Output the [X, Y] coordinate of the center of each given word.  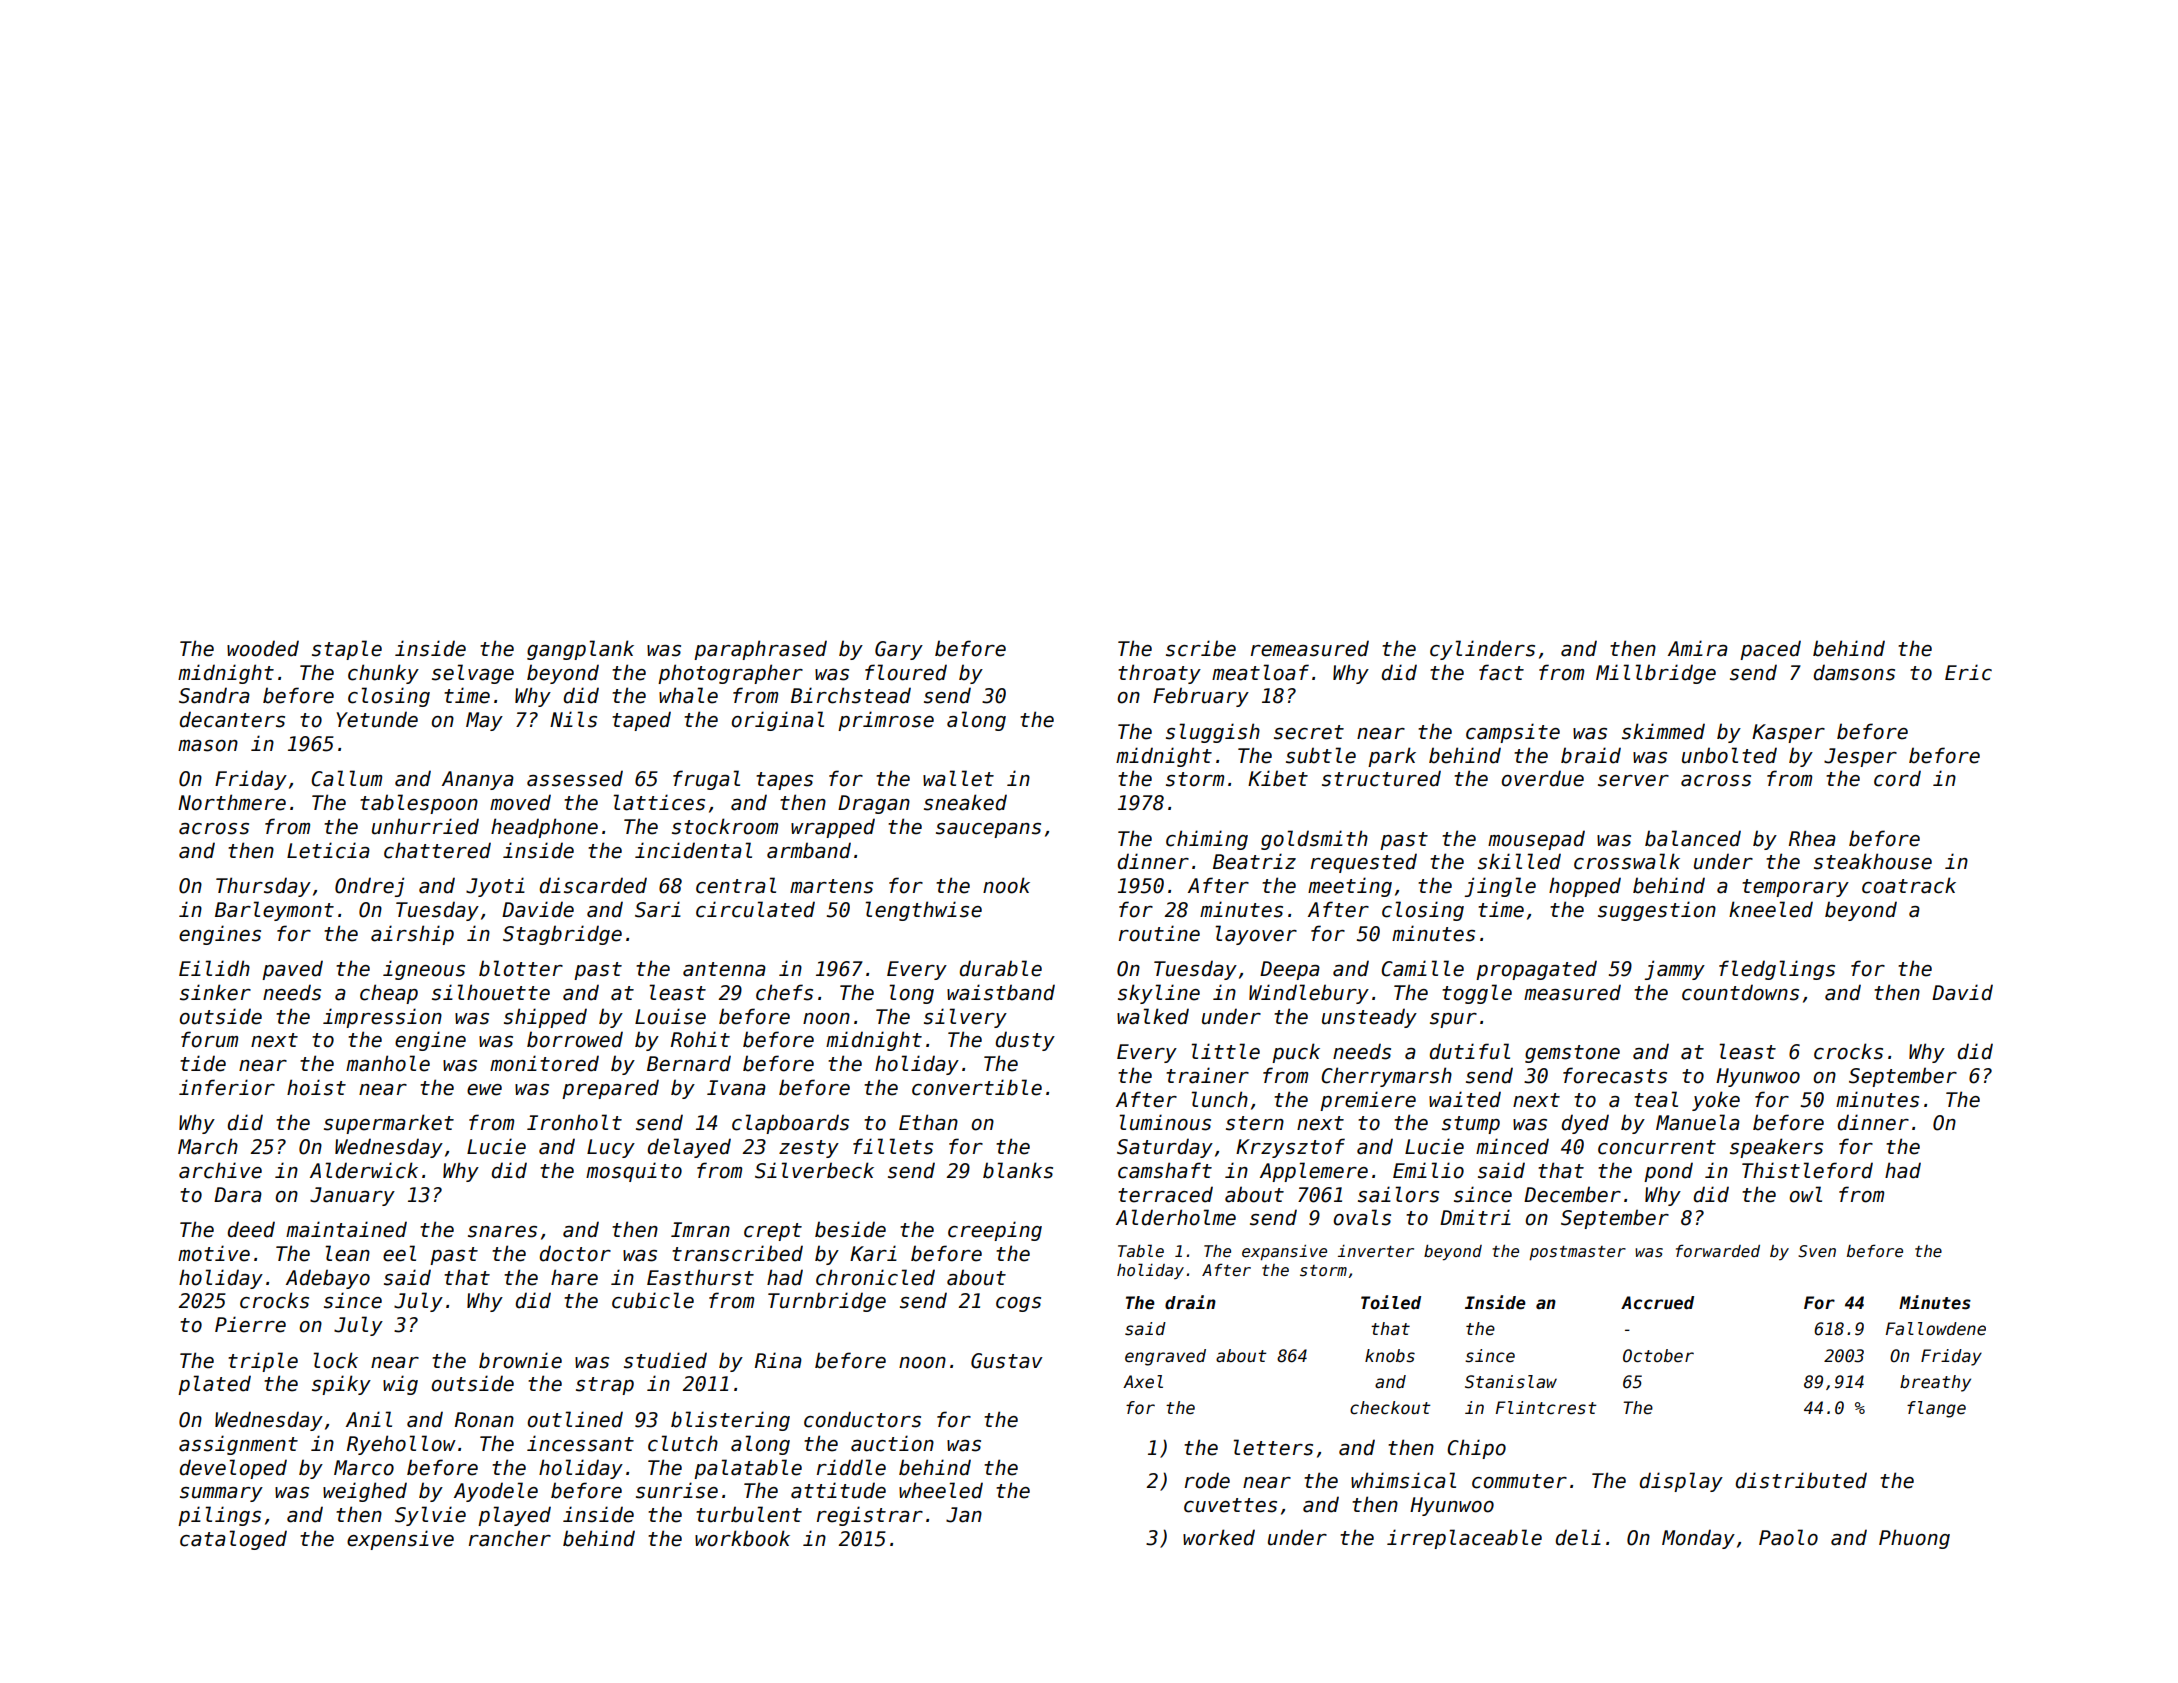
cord [1897, 778]
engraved [1165, 1357]
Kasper [1788, 733]
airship [412, 935]
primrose [886, 721]
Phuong [1914, 1539]
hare [574, 1277]
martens [831, 886]
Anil [369, 1419]
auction [892, 1443]
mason [208, 746]
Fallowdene [1936, 1329]
